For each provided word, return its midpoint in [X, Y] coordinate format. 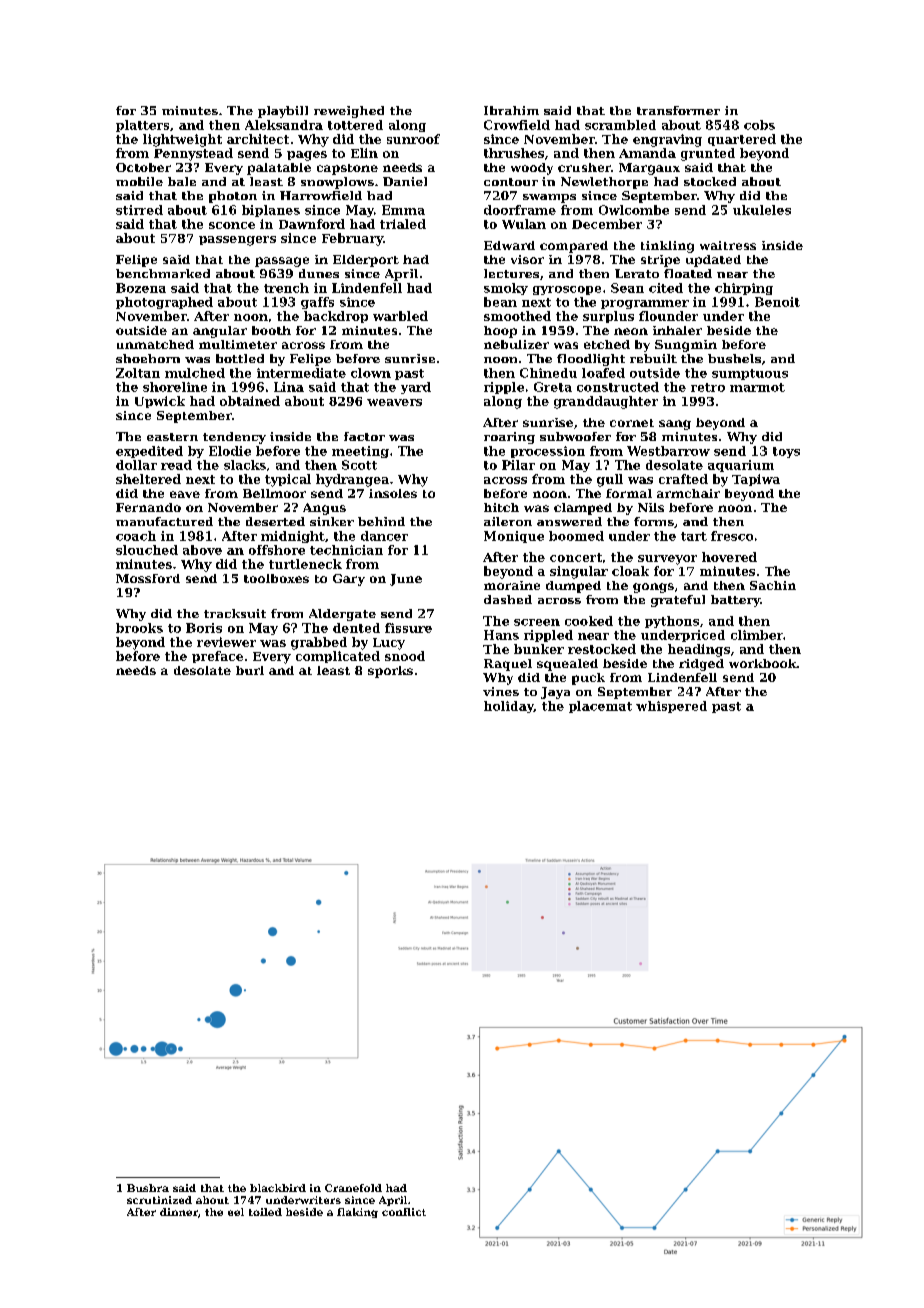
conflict [404, 1212]
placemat [600, 707]
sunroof [413, 139]
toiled [265, 1212]
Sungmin [686, 346]
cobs [759, 125]
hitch [501, 507]
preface [217, 657]
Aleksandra [284, 125]
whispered [671, 707]
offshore [277, 550]
